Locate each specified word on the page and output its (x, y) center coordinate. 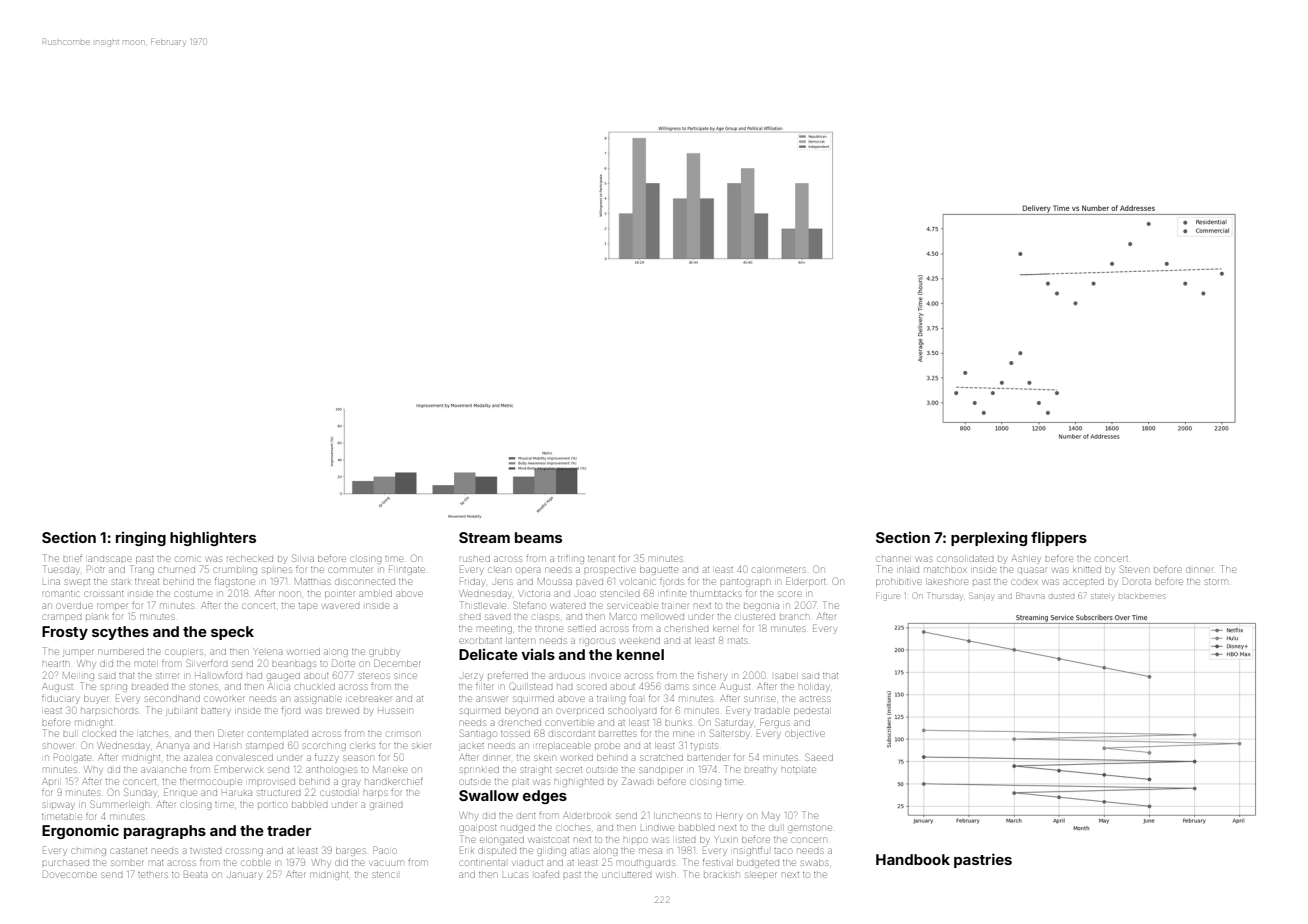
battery (216, 712)
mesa (650, 851)
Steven (1134, 569)
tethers (153, 875)
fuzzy (327, 758)
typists (704, 747)
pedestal (811, 711)
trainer (675, 606)
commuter (350, 570)
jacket (471, 747)
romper (112, 606)
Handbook (913, 859)
